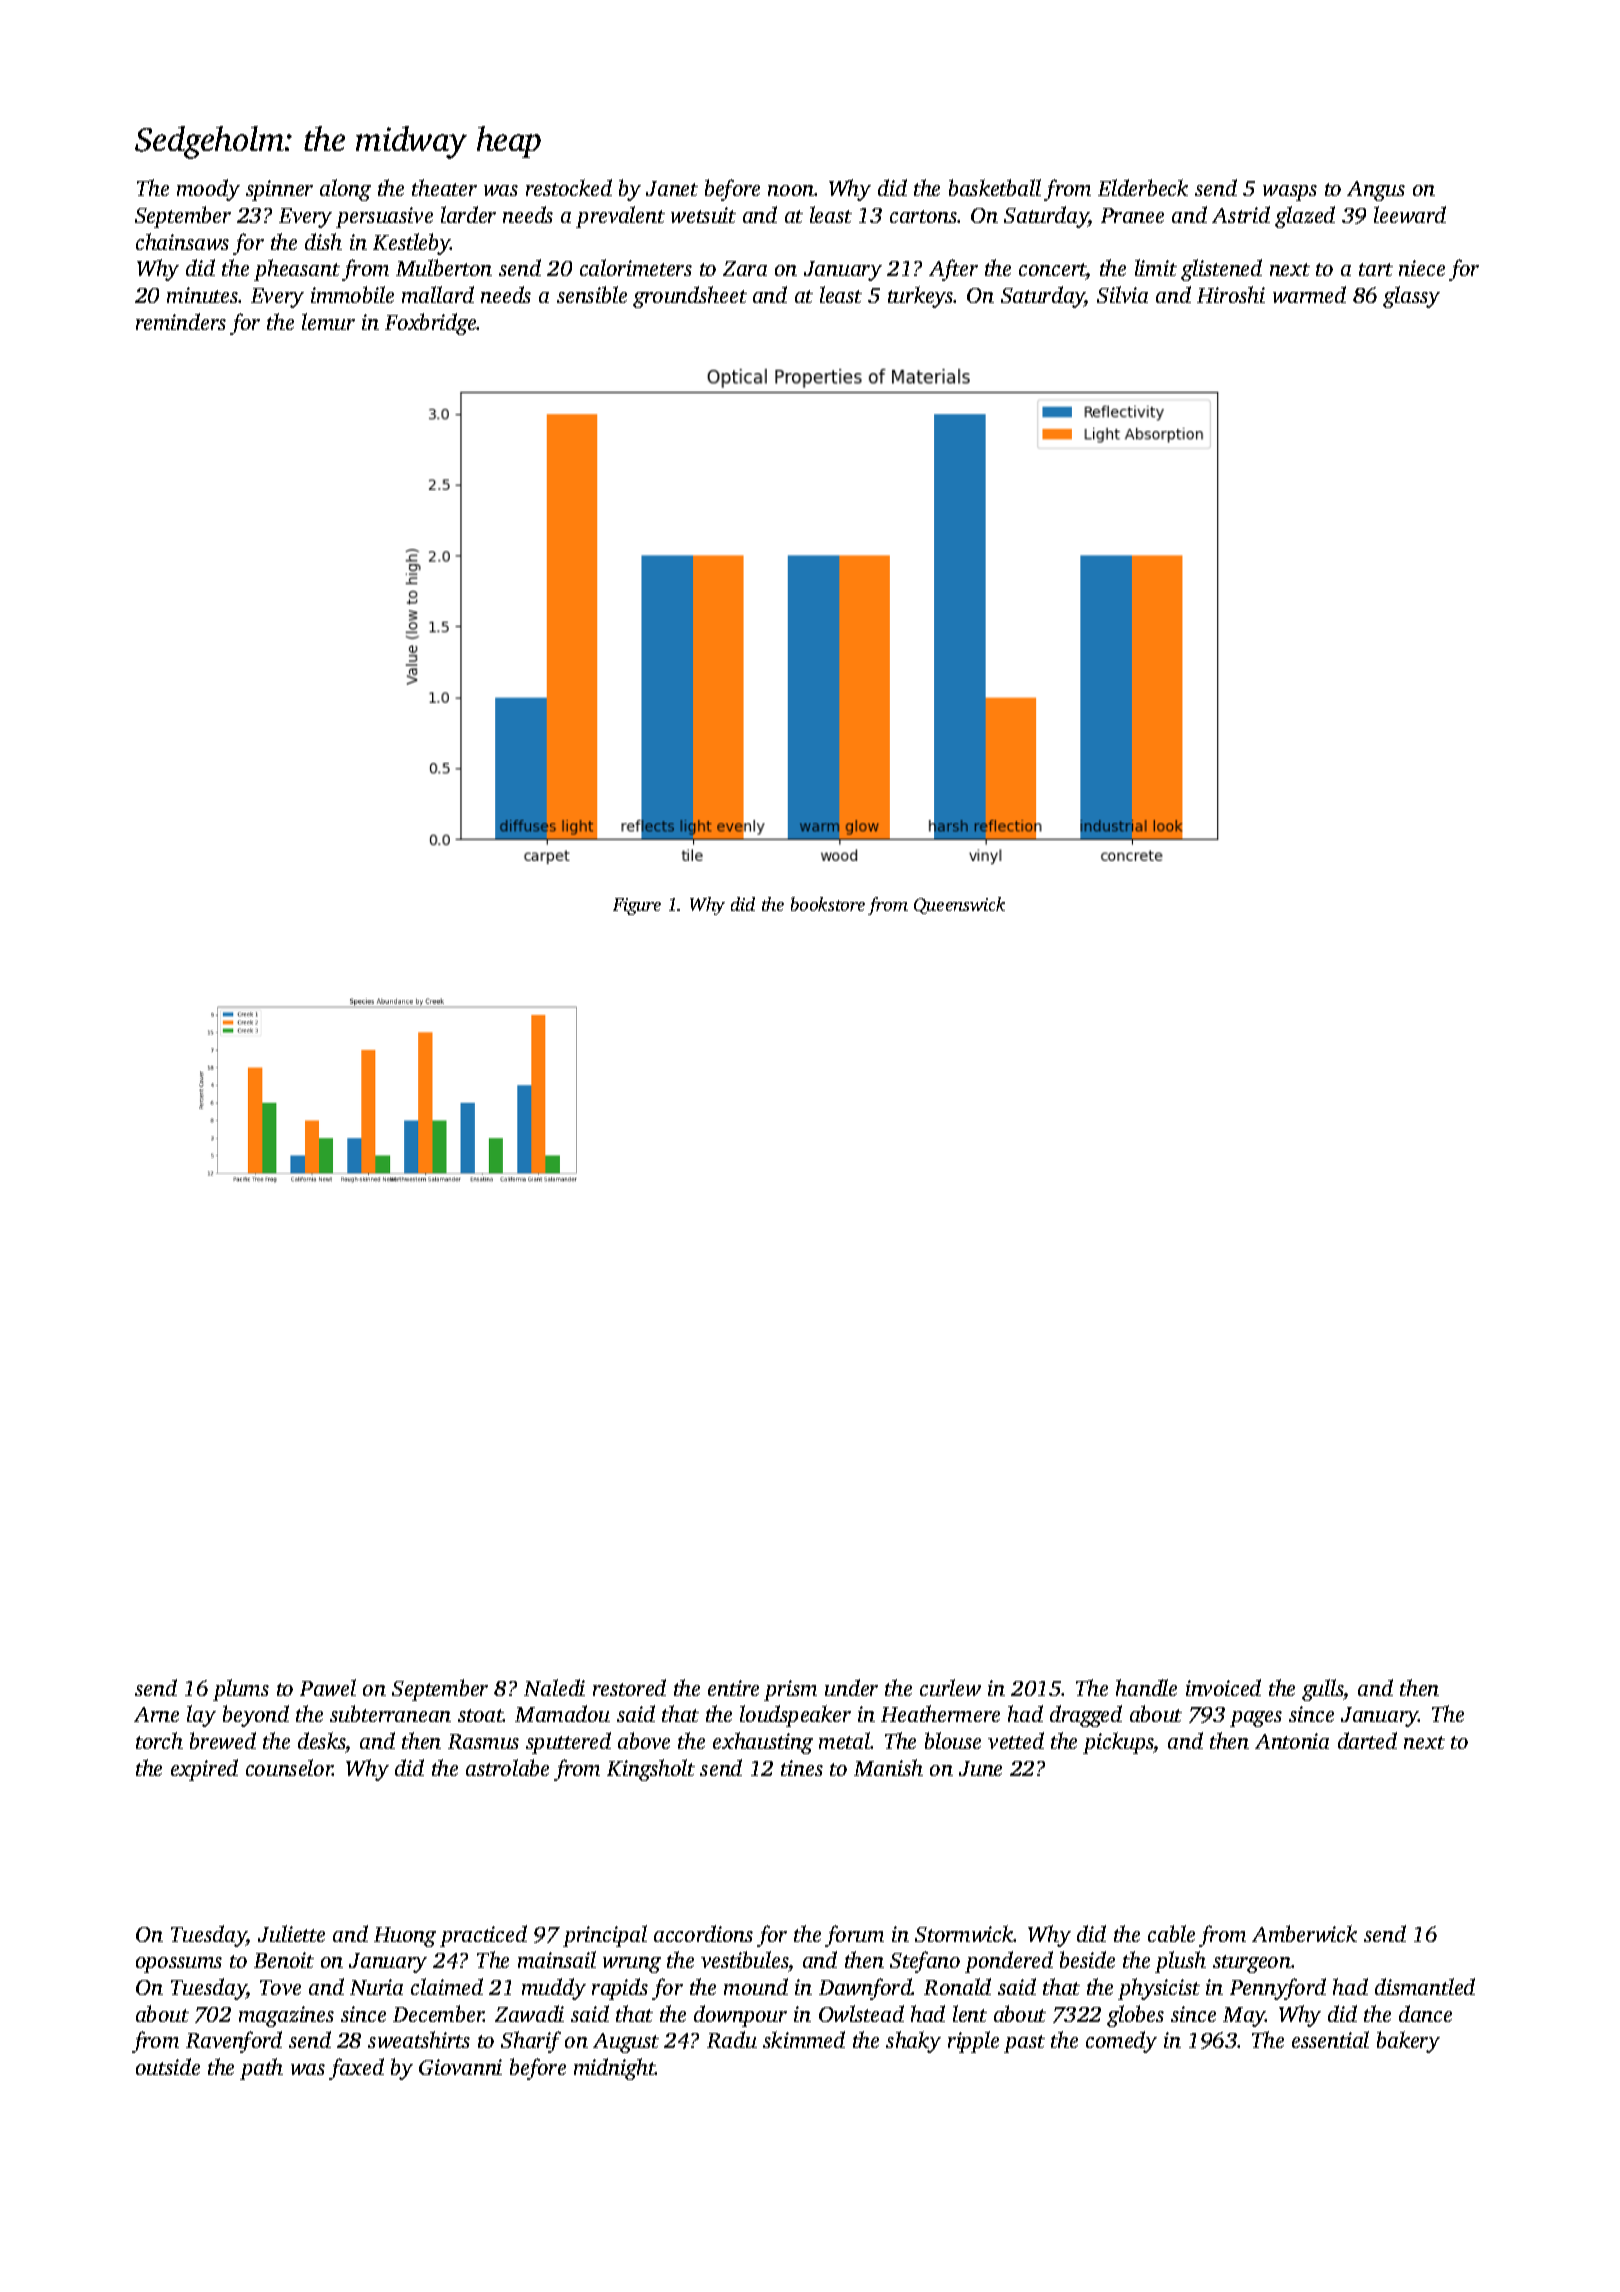 This screenshot has height=2292, width=1620. Describe the element at coordinates (791, 190) in the screenshot. I see `noon` at that location.
